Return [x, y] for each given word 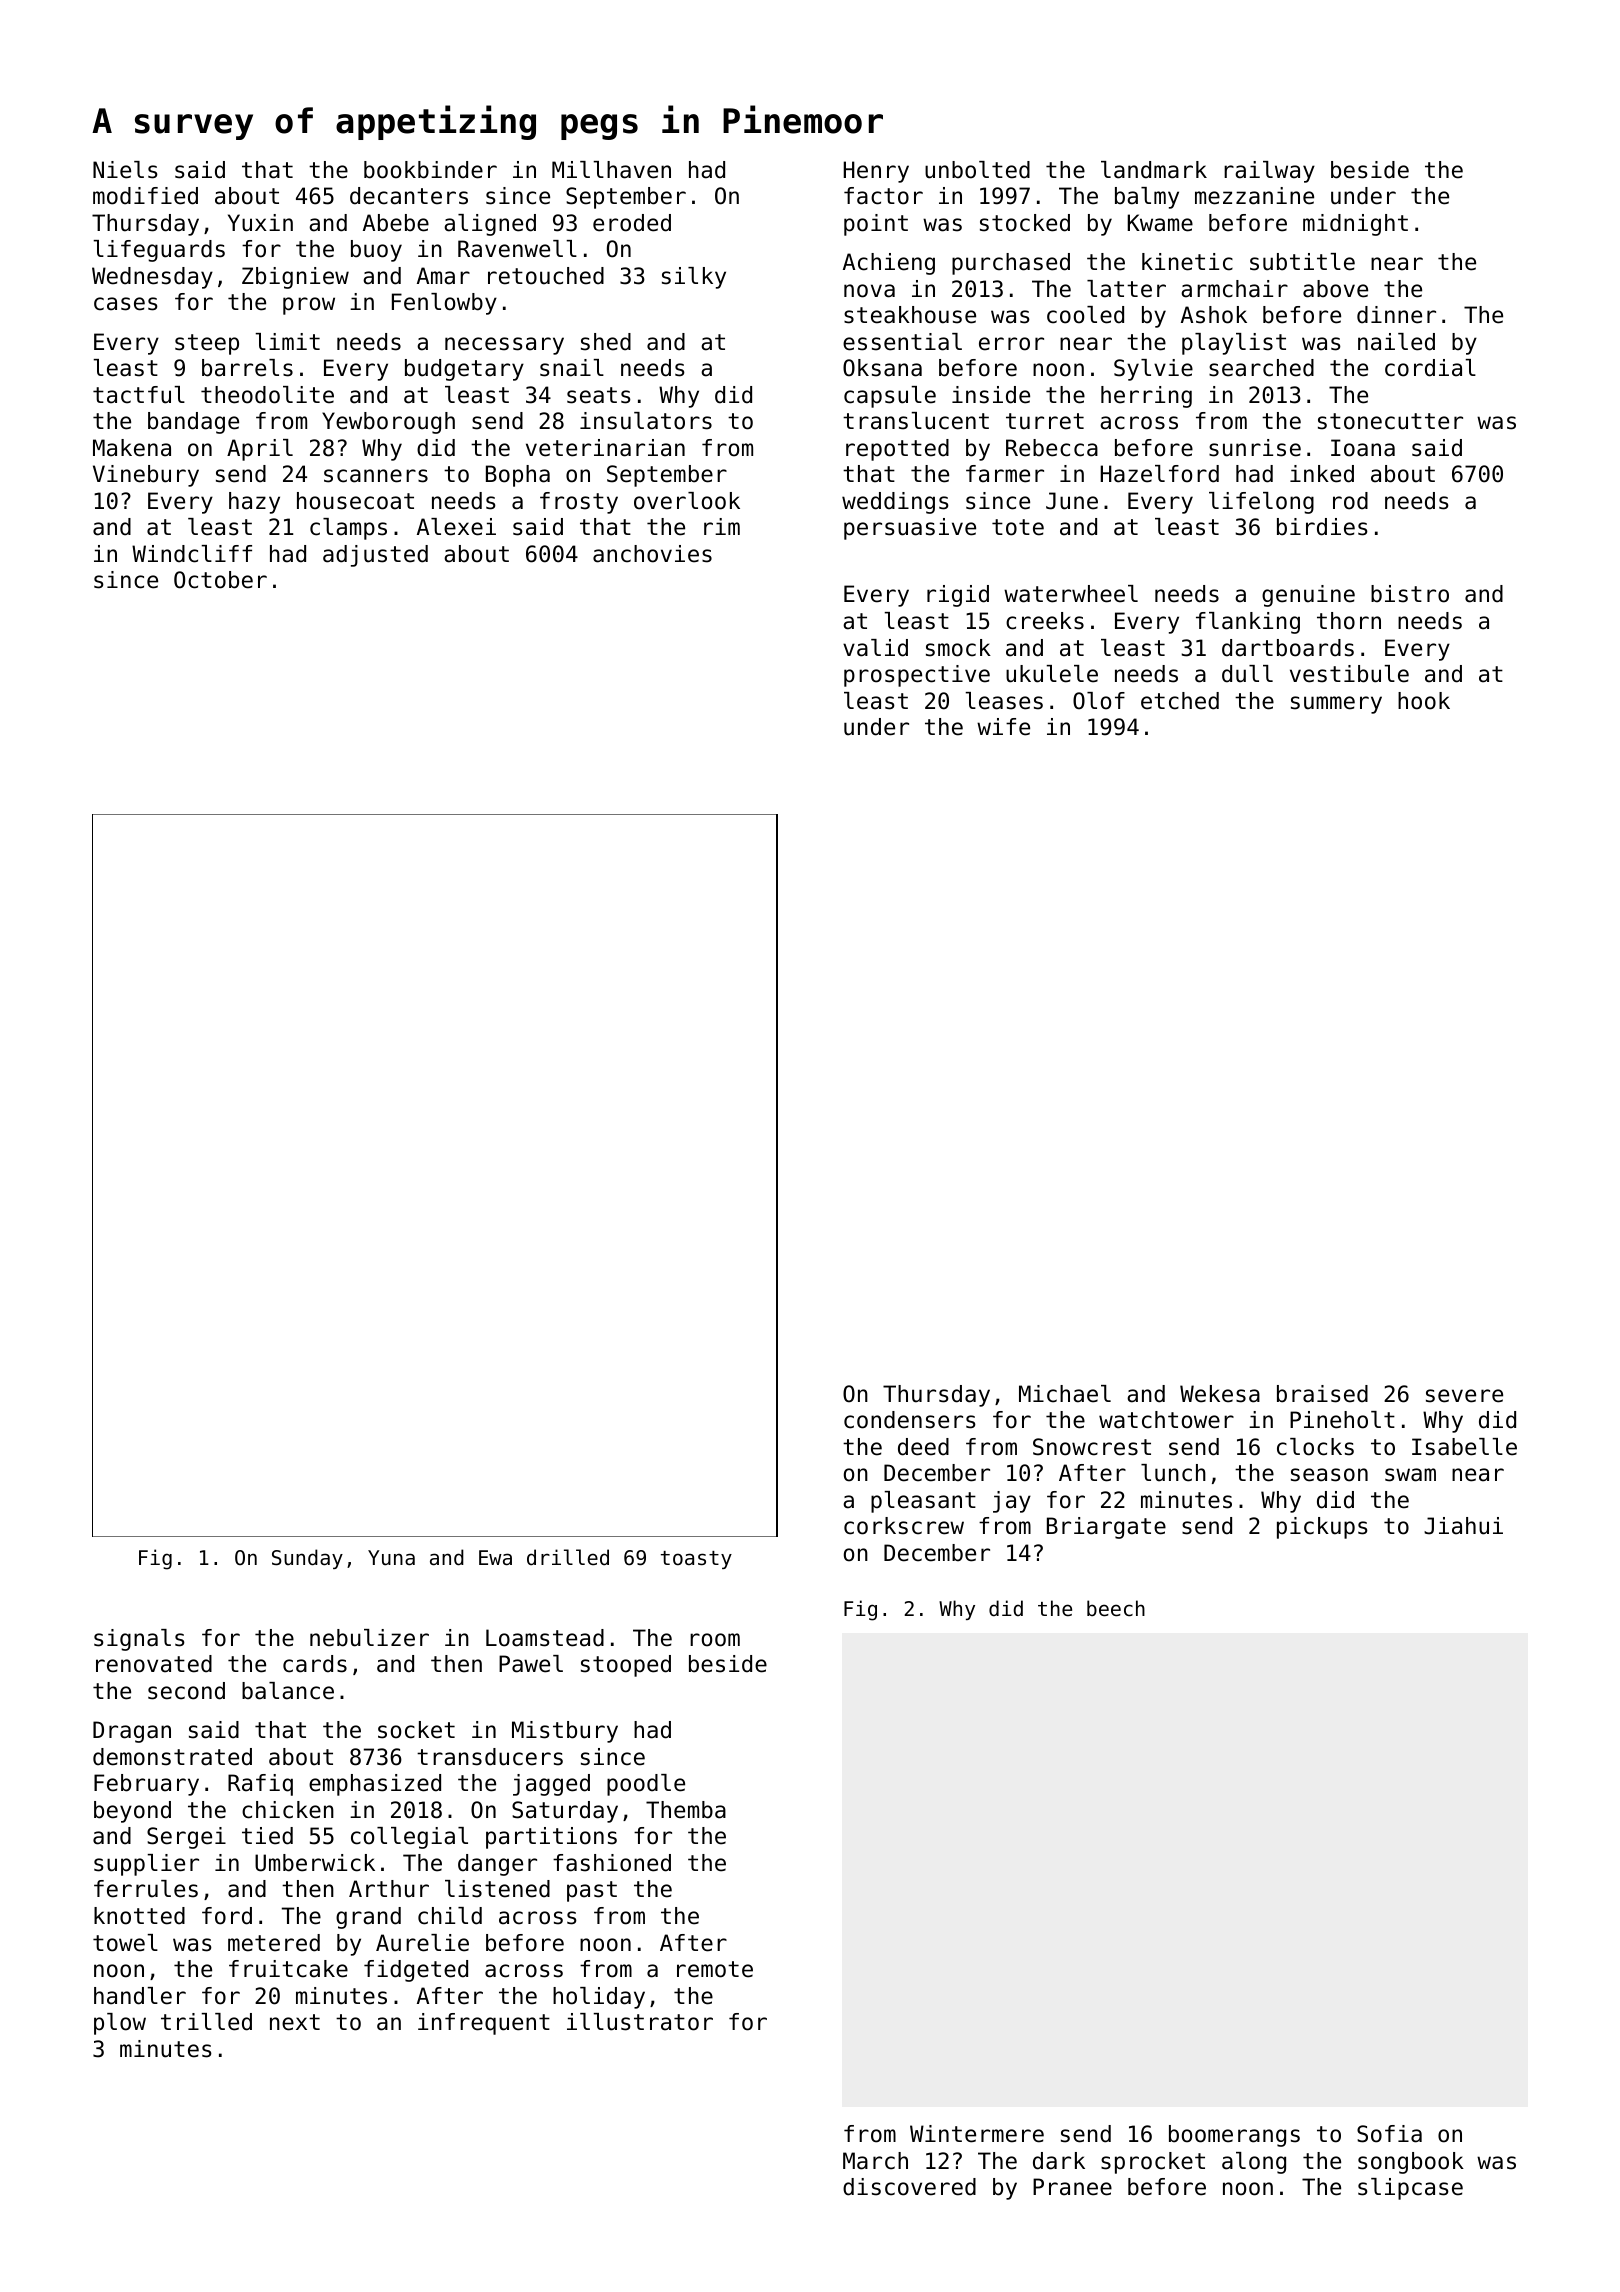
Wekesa [1220, 1394]
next [295, 2022]
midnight [1355, 225]
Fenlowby [444, 304]
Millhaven [611, 170]
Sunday [307, 1559]
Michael [1065, 1394]
